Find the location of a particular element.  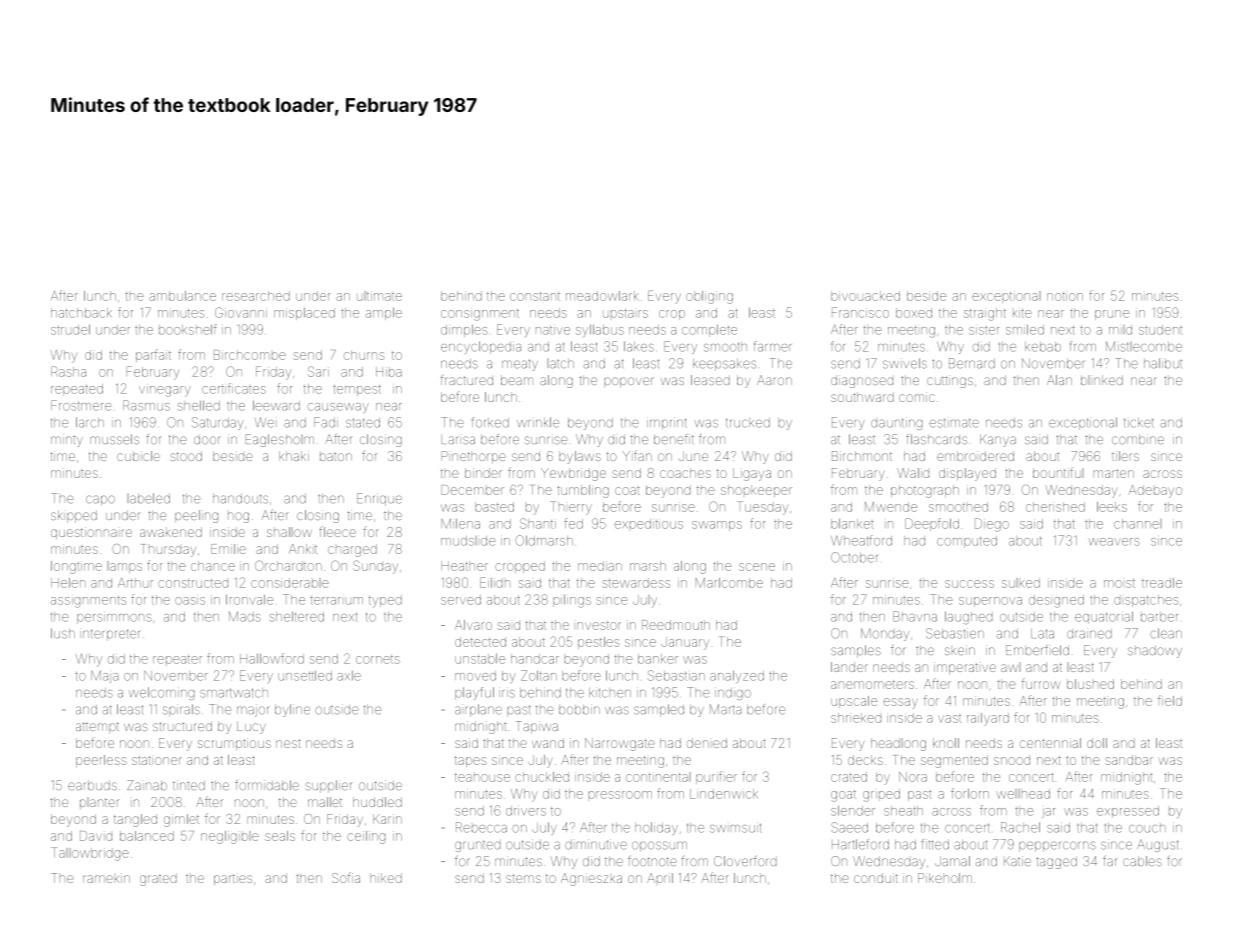

syllabus is located at coordinates (600, 330).
